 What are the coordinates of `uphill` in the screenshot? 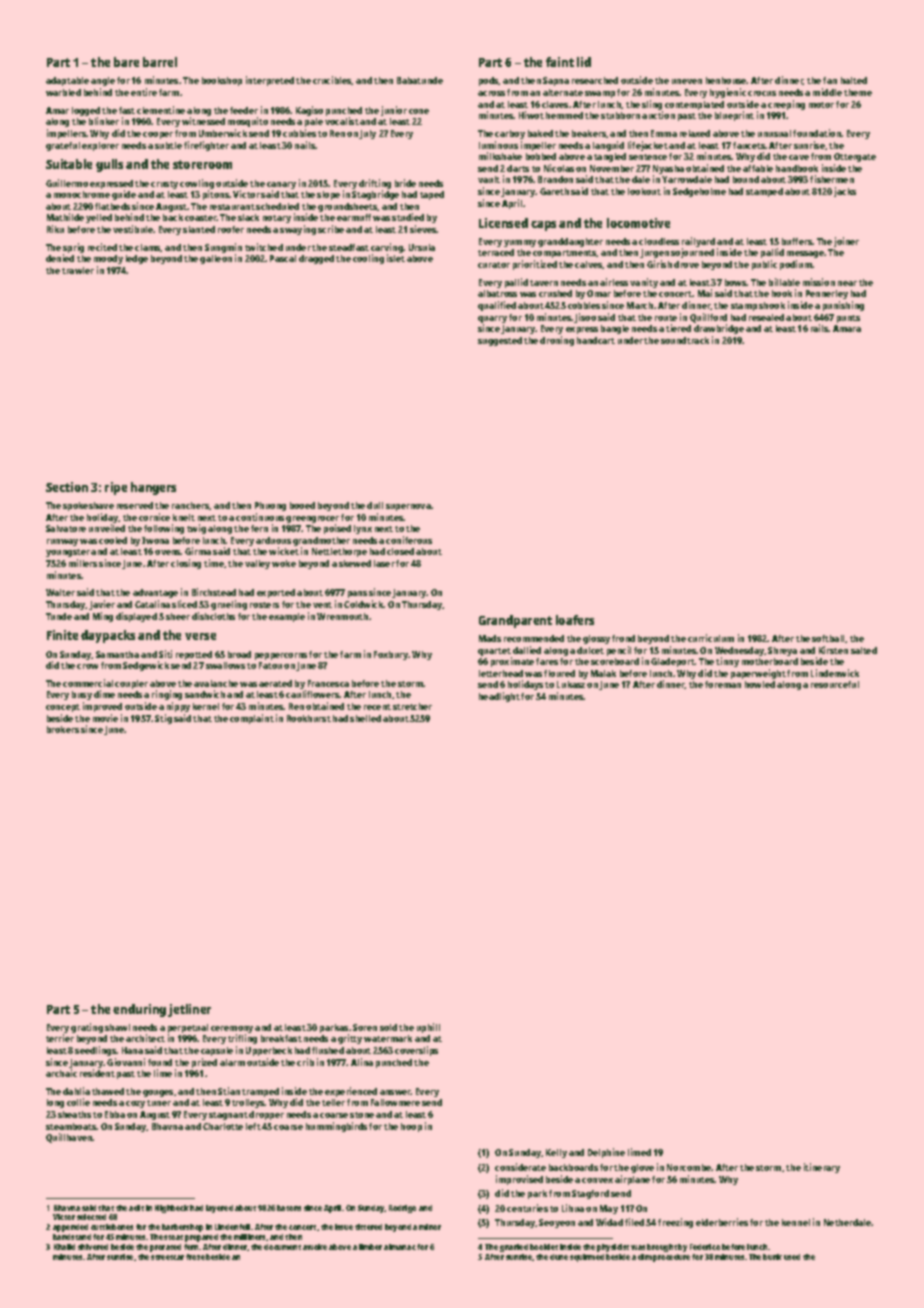 It's located at (428, 1028).
